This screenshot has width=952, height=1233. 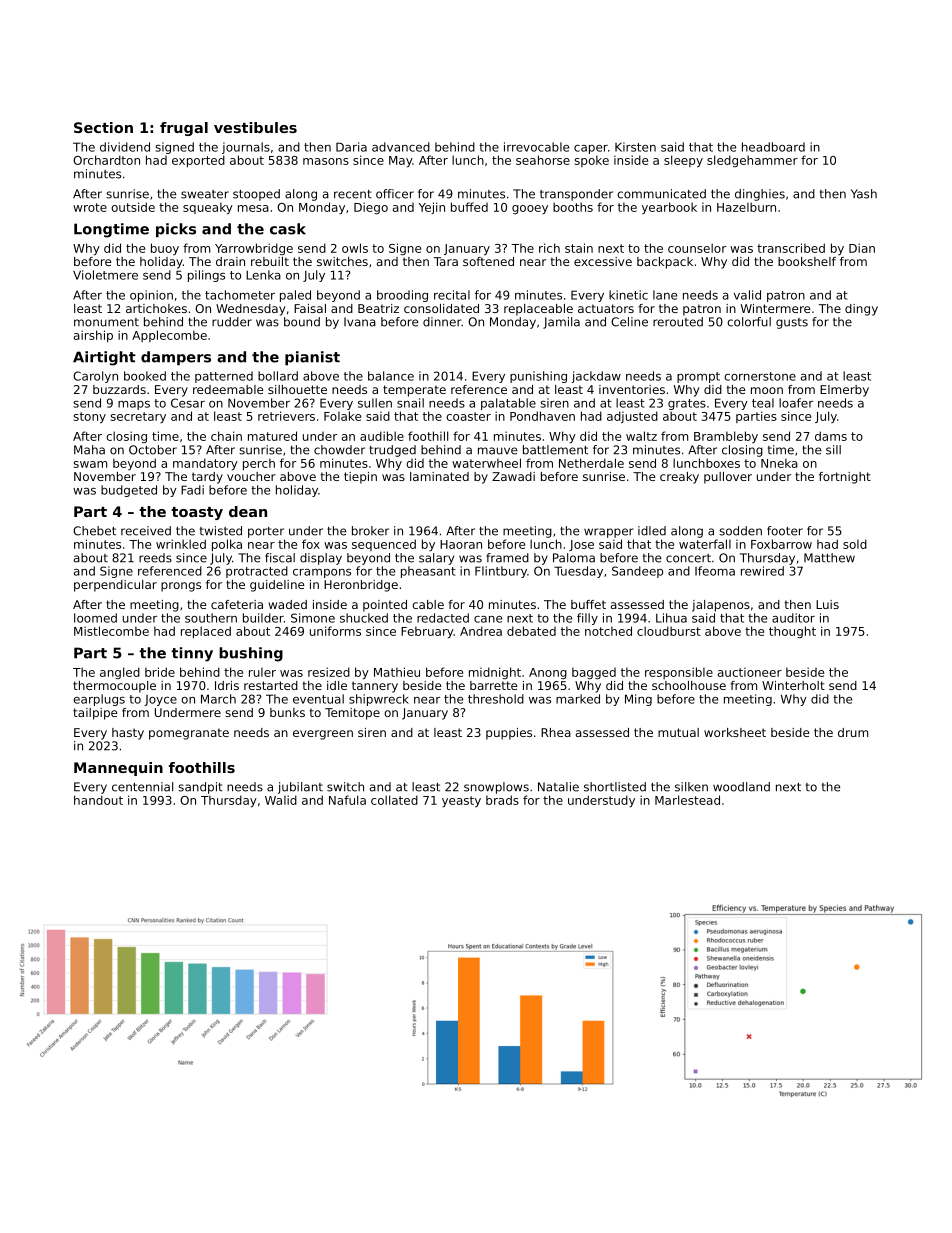 I want to click on advanced, so click(x=401, y=147).
